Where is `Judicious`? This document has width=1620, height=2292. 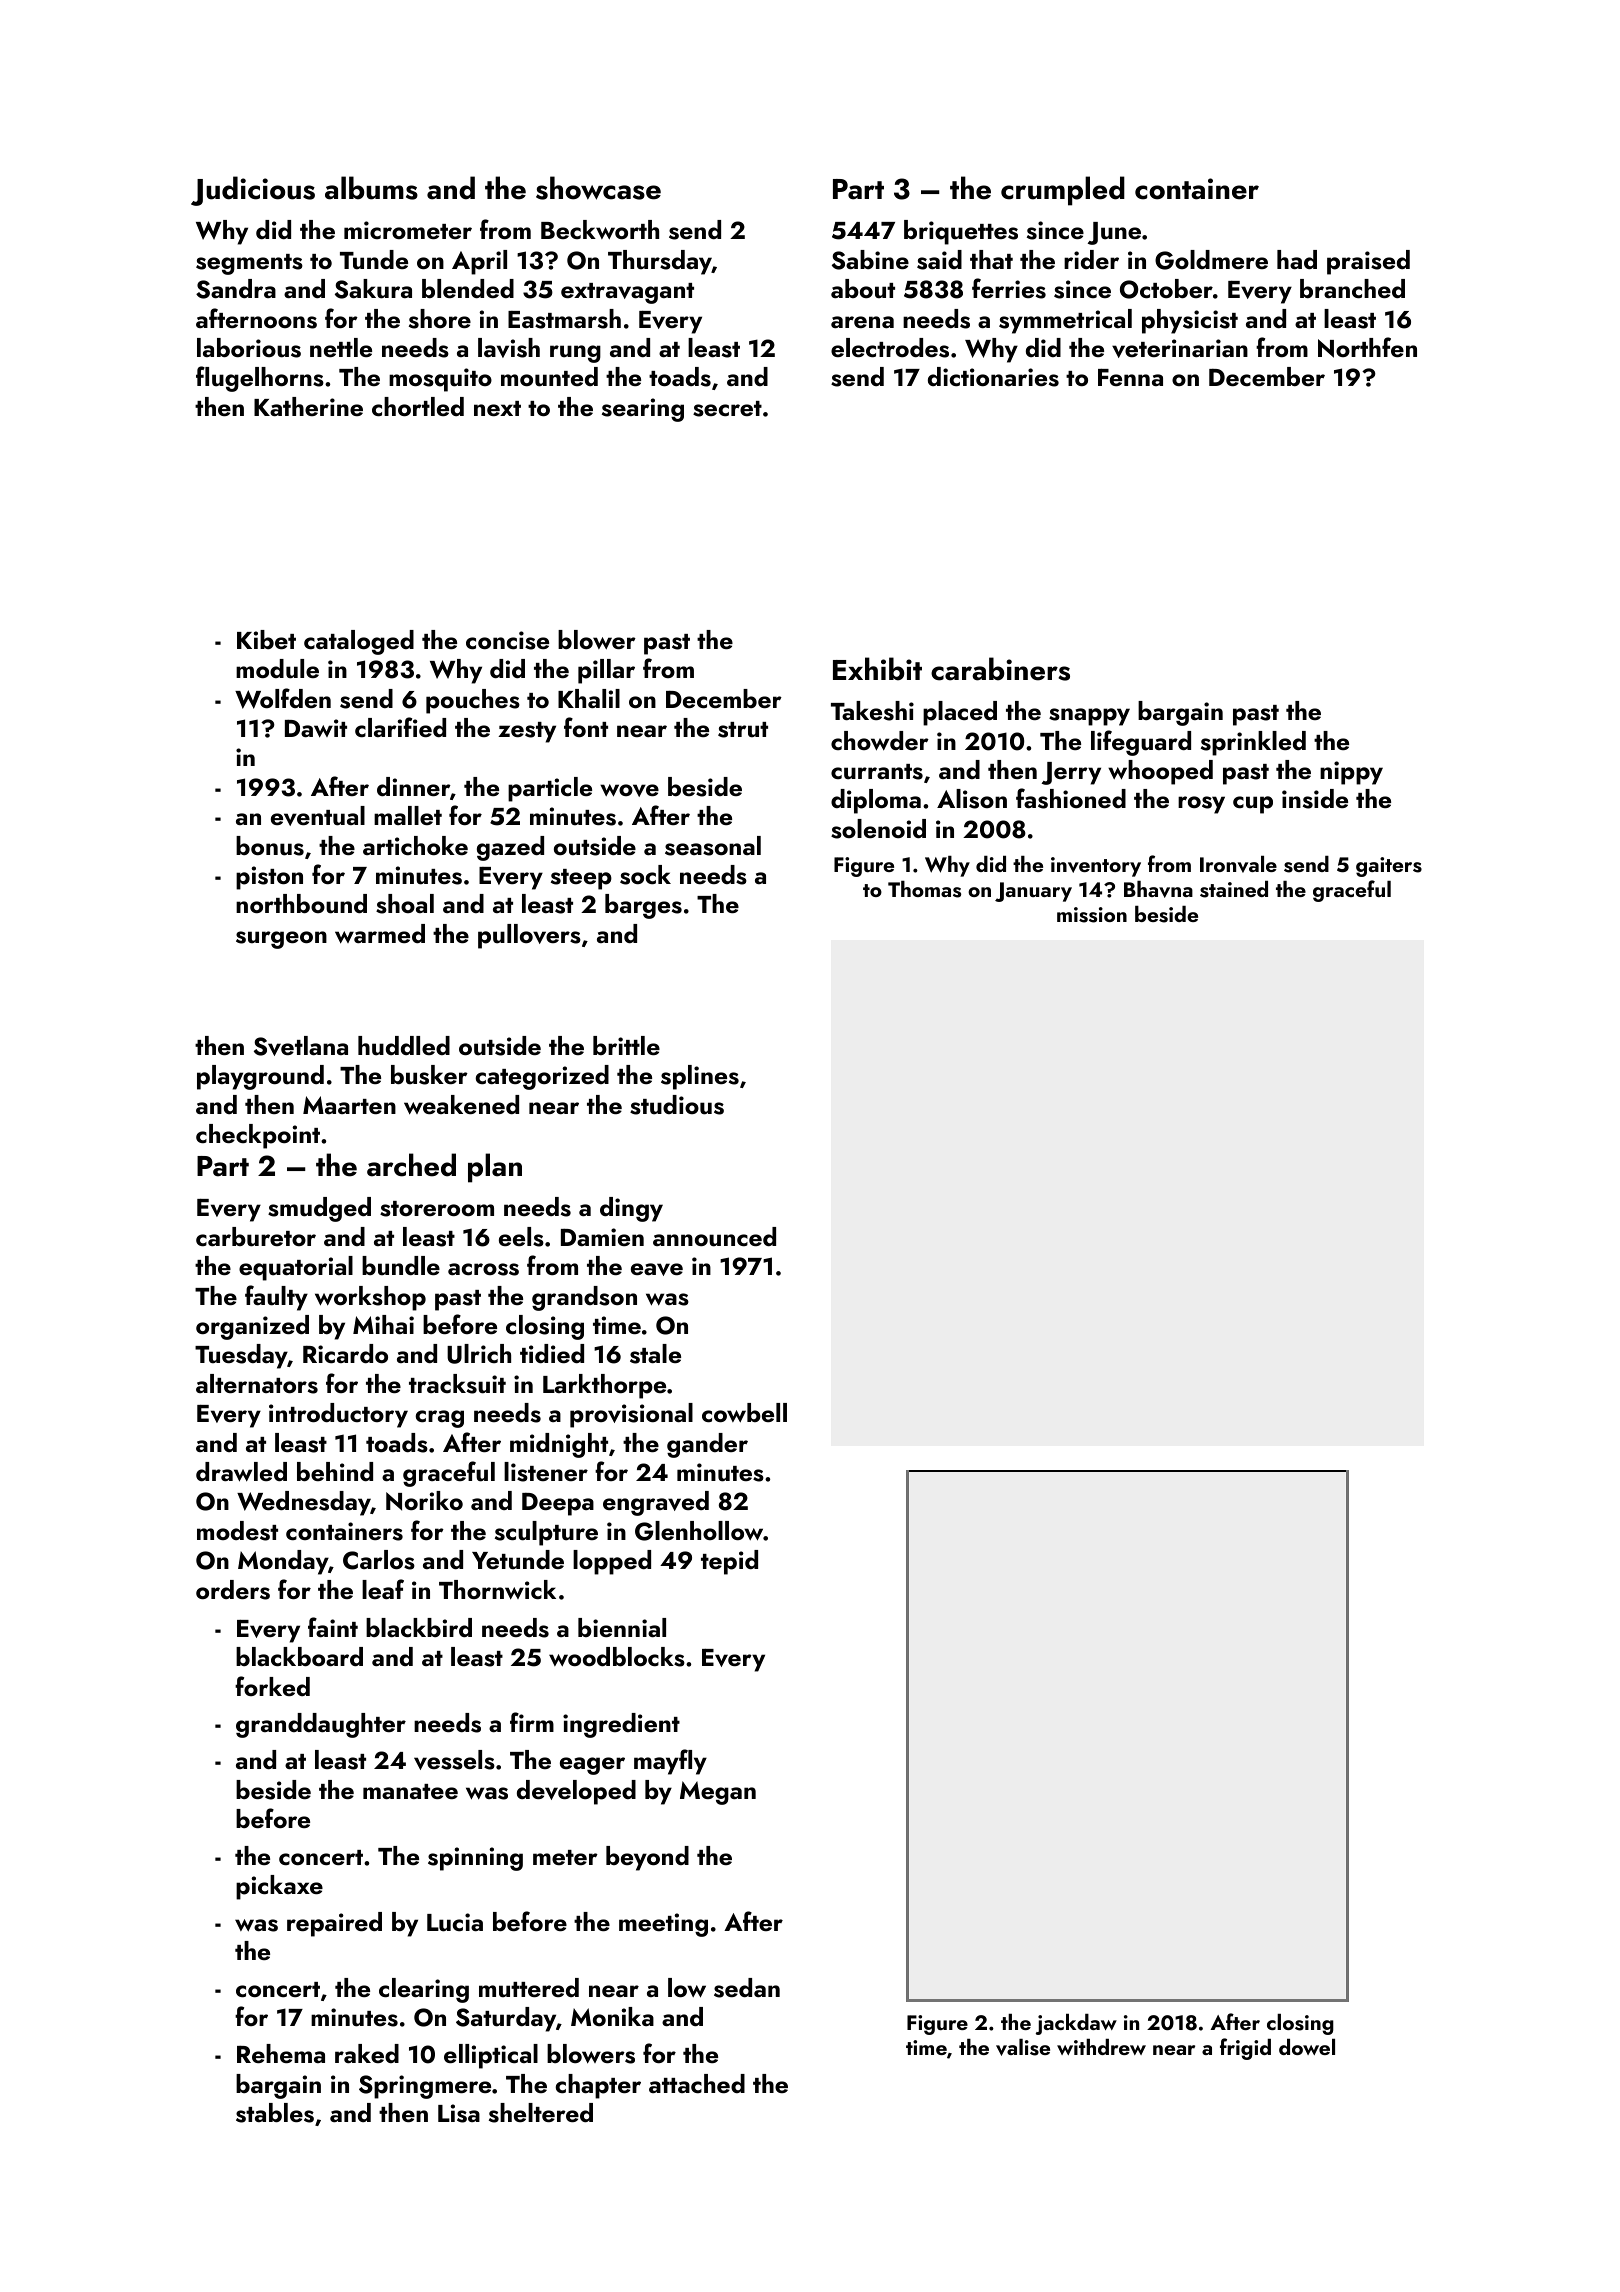 Judicious is located at coordinates (253, 191).
